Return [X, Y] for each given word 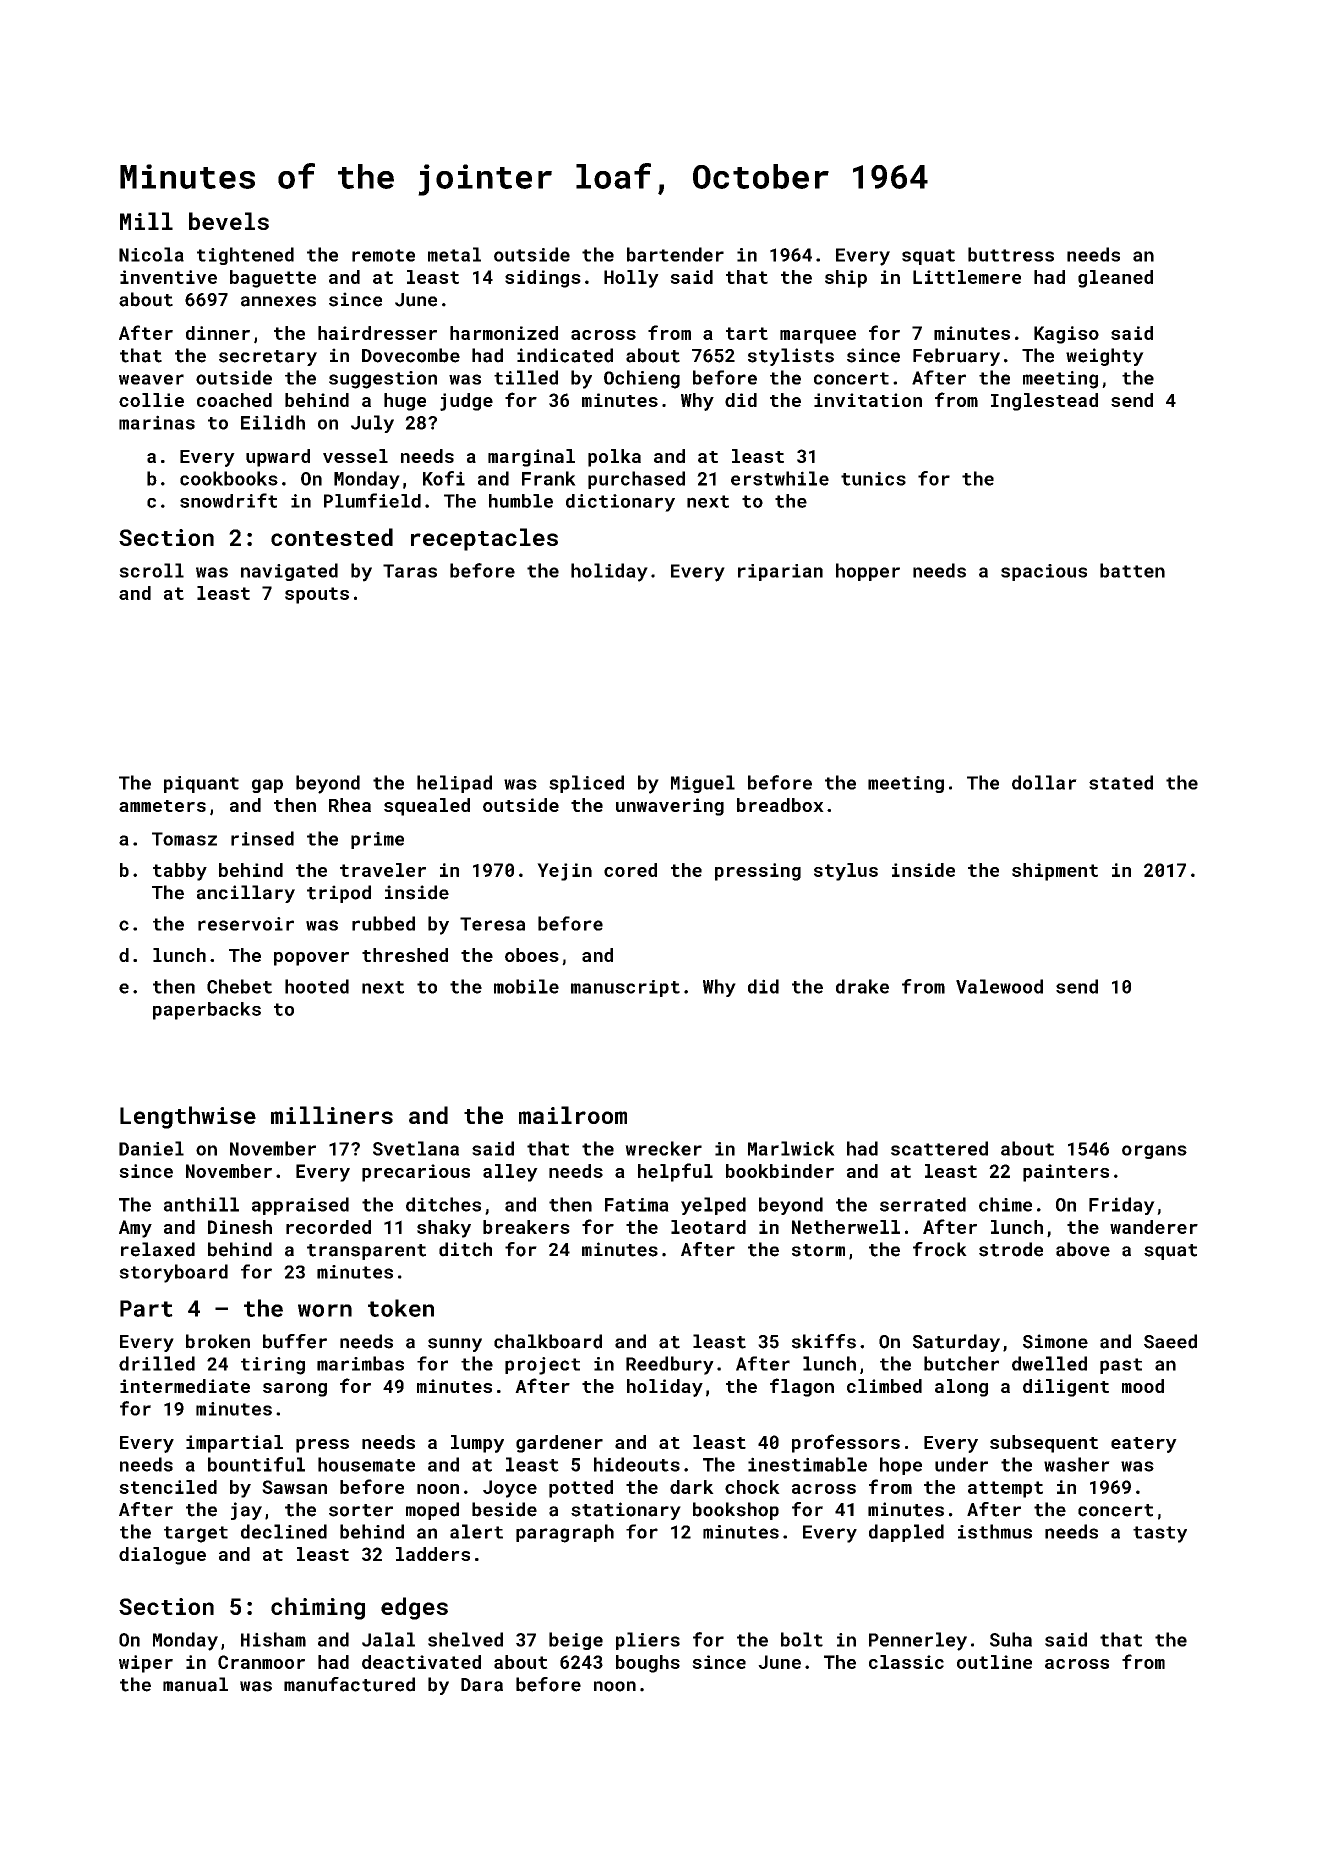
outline [994, 1662]
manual [195, 1684]
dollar [1044, 782]
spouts [317, 595]
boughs [648, 1664]
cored [630, 870]
